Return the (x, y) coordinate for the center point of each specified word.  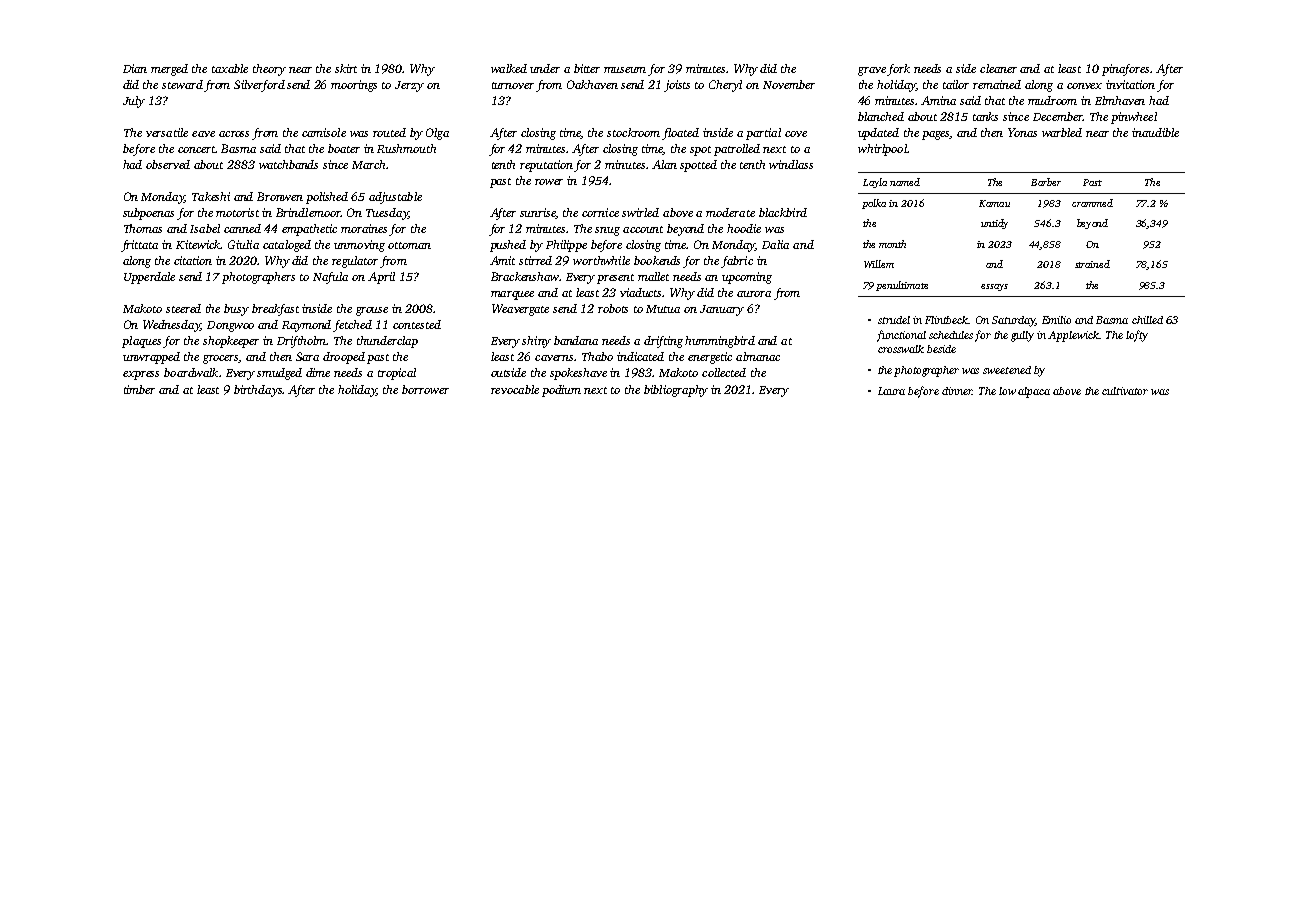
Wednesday (171, 326)
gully (1022, 336)
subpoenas (148, 214)
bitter (587, 68)
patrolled (737, 150)
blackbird (783, 212)
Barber (1046, 182)
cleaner (998, 68)
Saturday (1013, 321)
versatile (167, 132)
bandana (576, 340)
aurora (754, 294)
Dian (135, 68)
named (905, 182)
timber (139, 389)
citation (193, 260)
